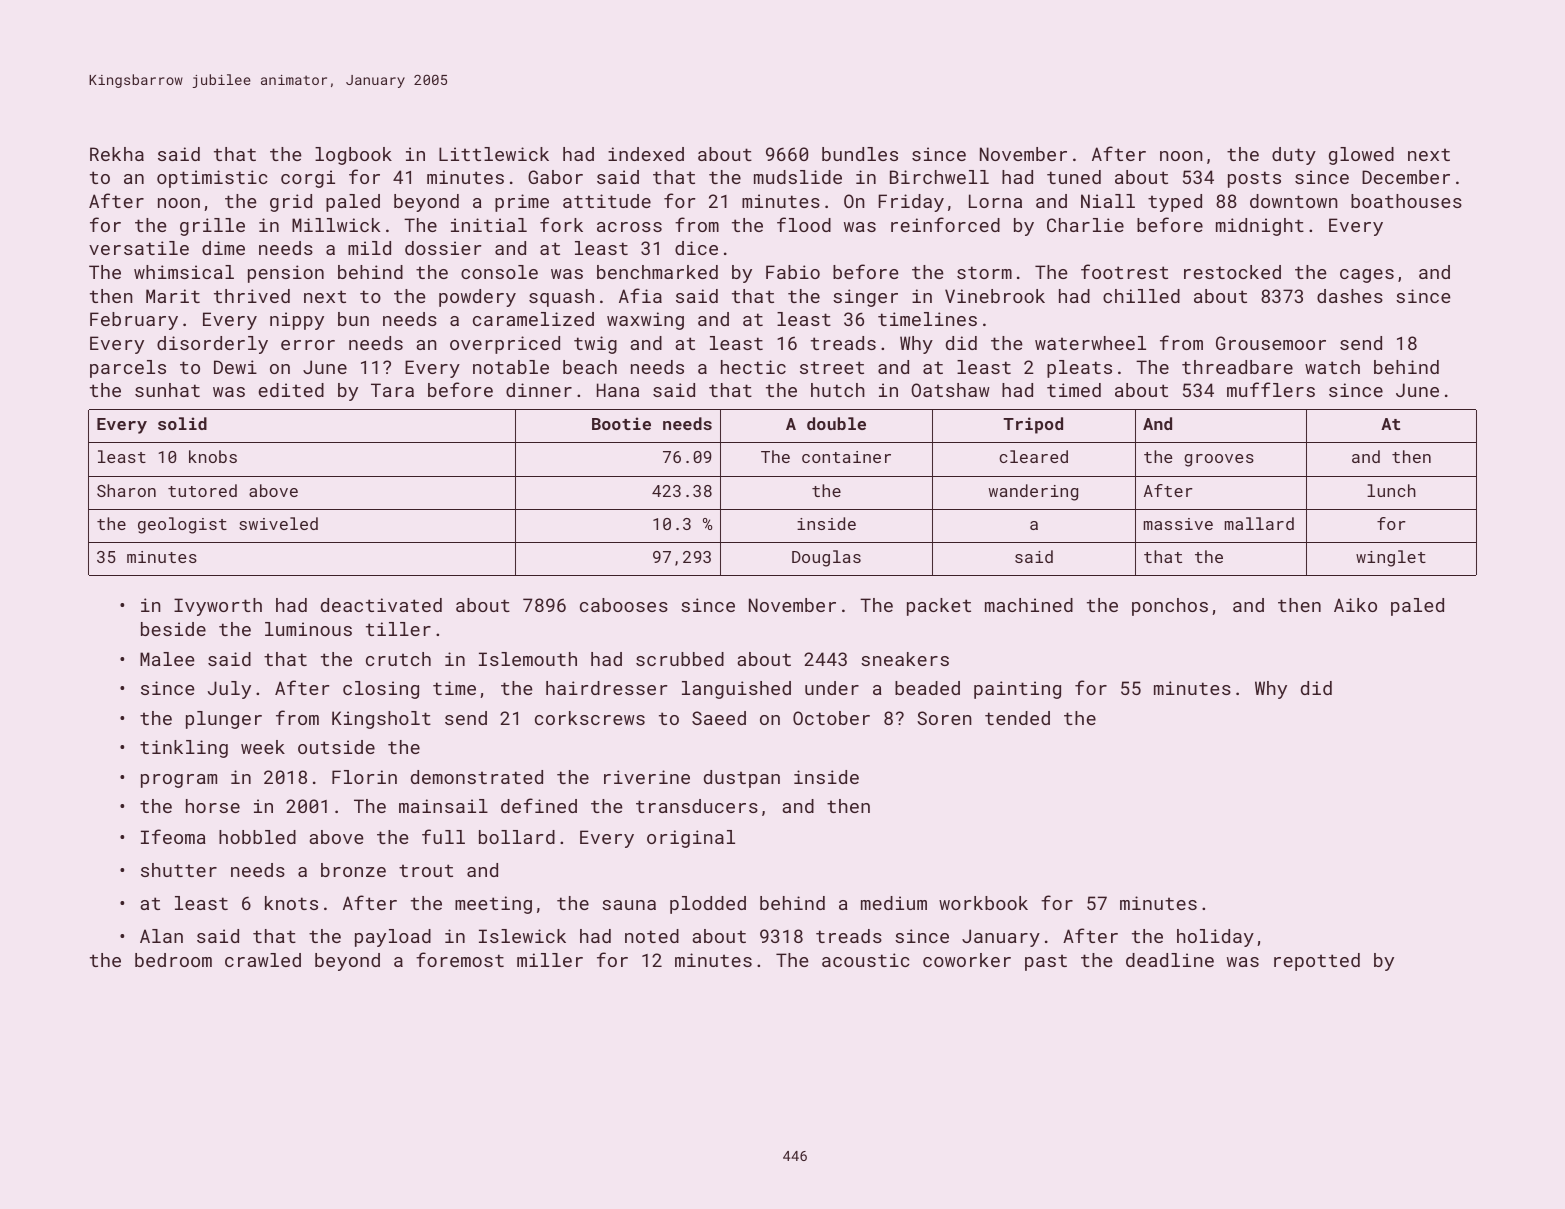 The image size is (1565, 1209). I want to click on defined, so click(539, 805).
